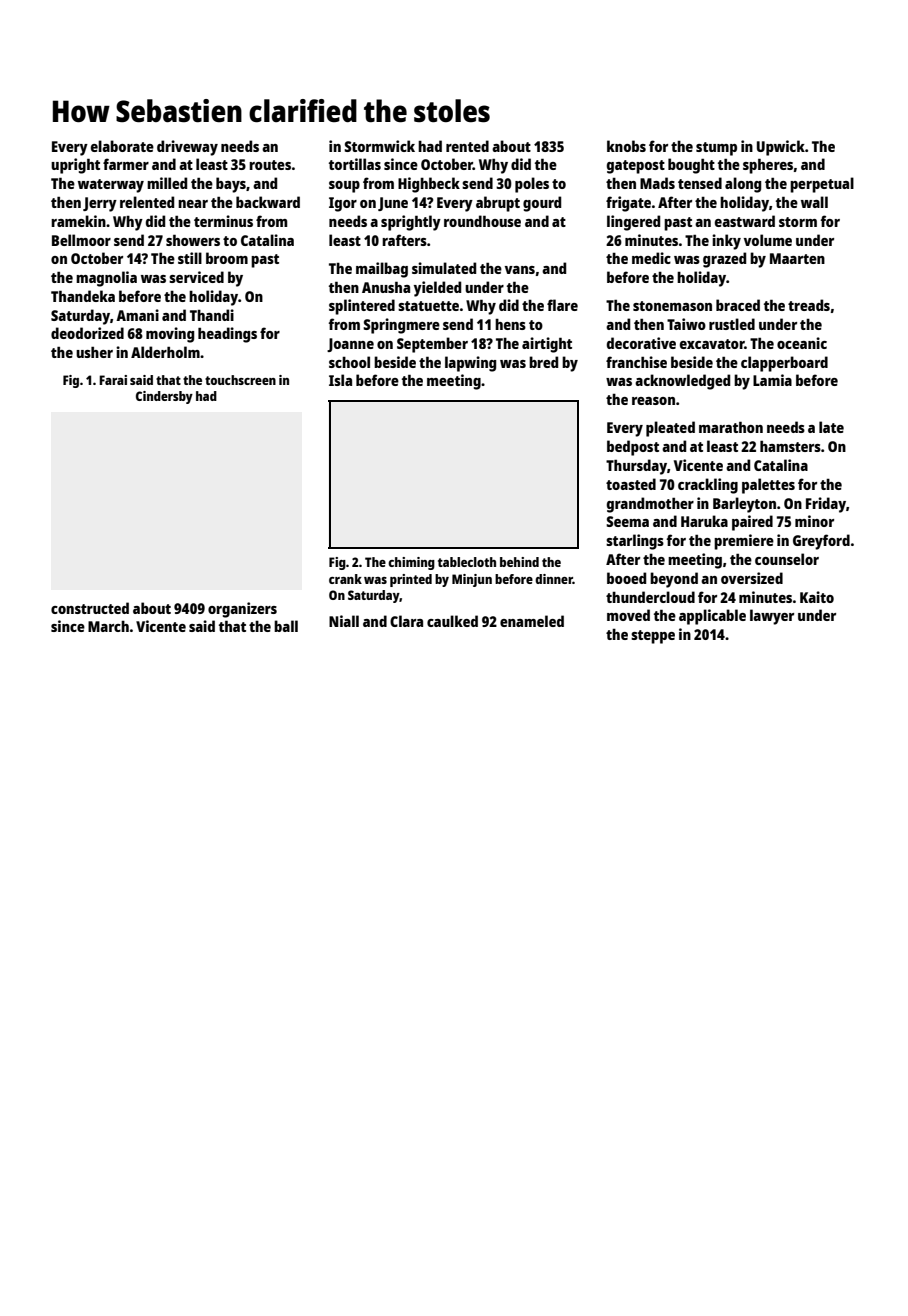 This document has height=1316, width=908. What do you see at coordinates (108, 626) in the document?
I see `March` at bounding box center [108, 626].
